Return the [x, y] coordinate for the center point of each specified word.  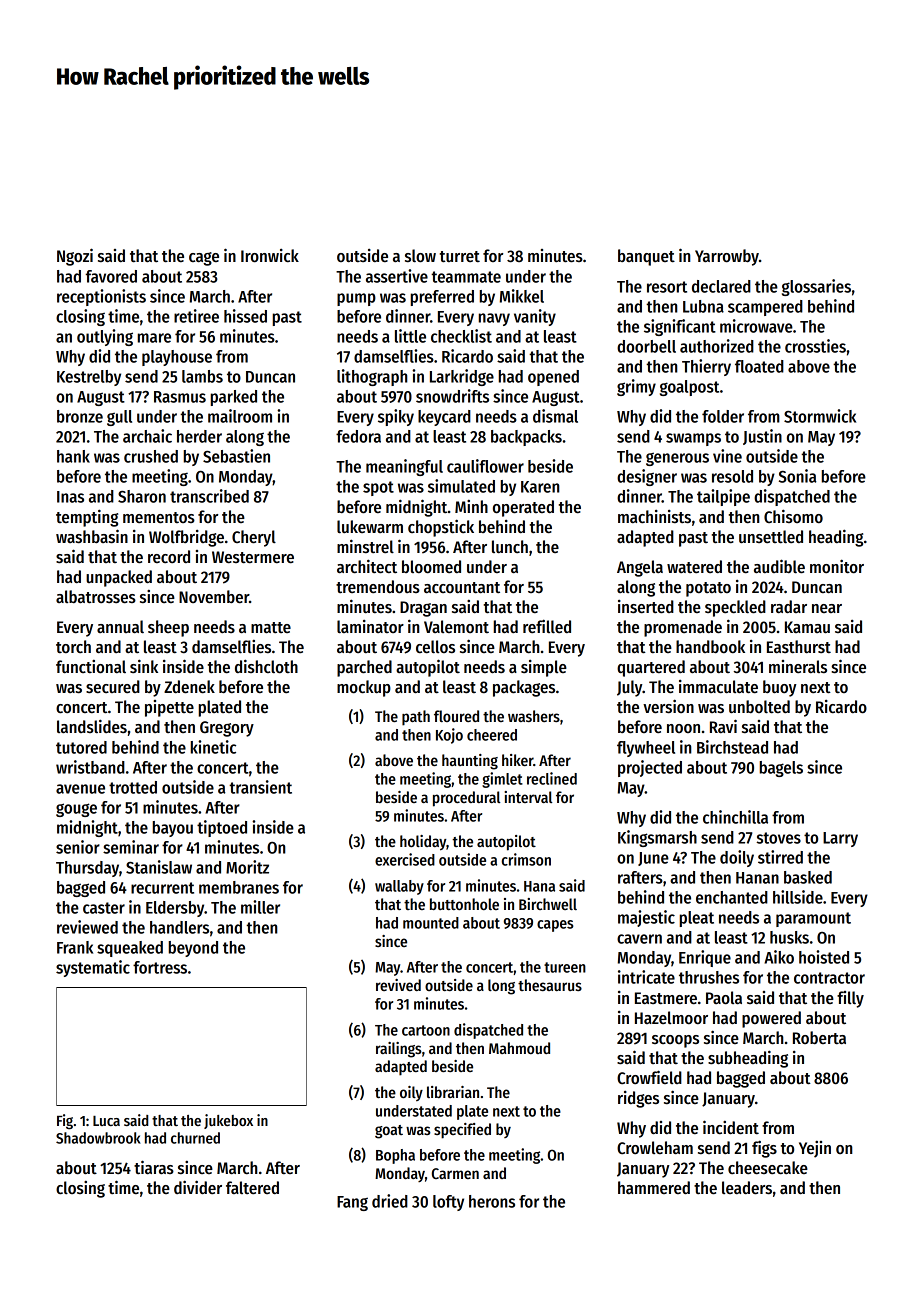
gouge [76, 810]
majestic [646, 918]
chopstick [441, 528]
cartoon [426, 1030]
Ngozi [75, 257]
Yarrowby [727, 257]
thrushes [709, 977]
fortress [160, 967]
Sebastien [236, 456]
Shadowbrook [98, 1138]
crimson [526, 859]
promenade [683, 628]
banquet [646, 257]
